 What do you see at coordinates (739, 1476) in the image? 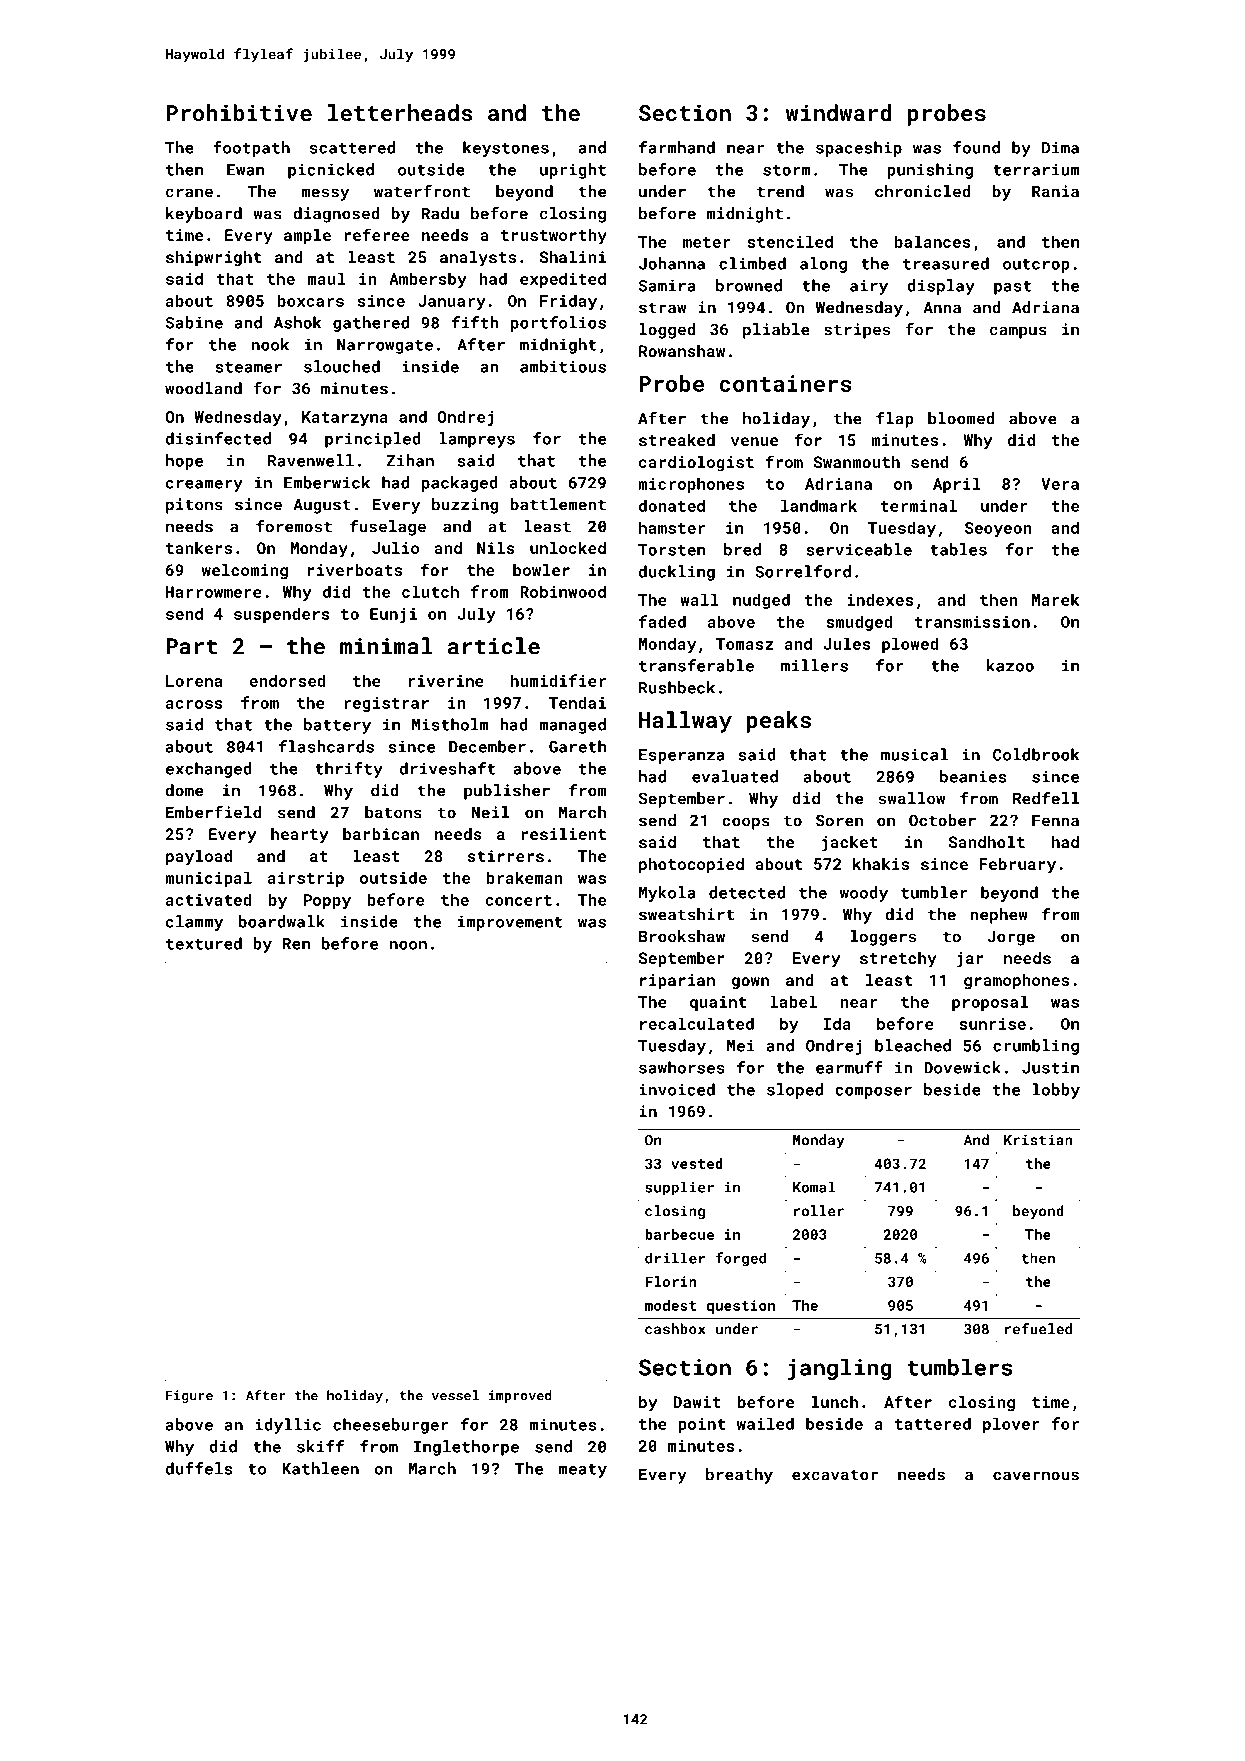
I see `breathy` at bounding box center [739, 1476].
